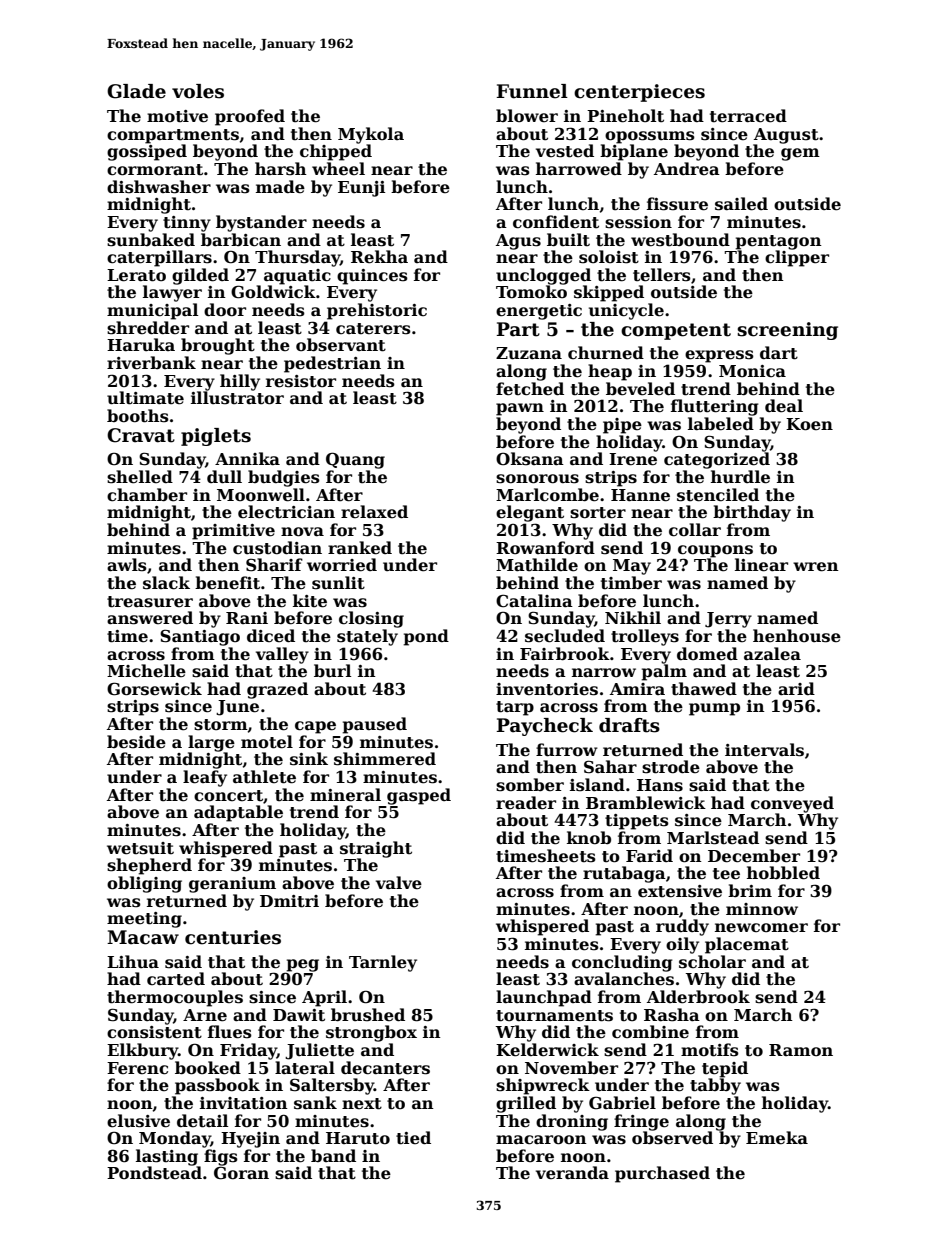 The width and height of the screenshot is (952, 1233). Describe the element at coordinates (241, 1173) in the screenshot. I see `Goran` at that location.
